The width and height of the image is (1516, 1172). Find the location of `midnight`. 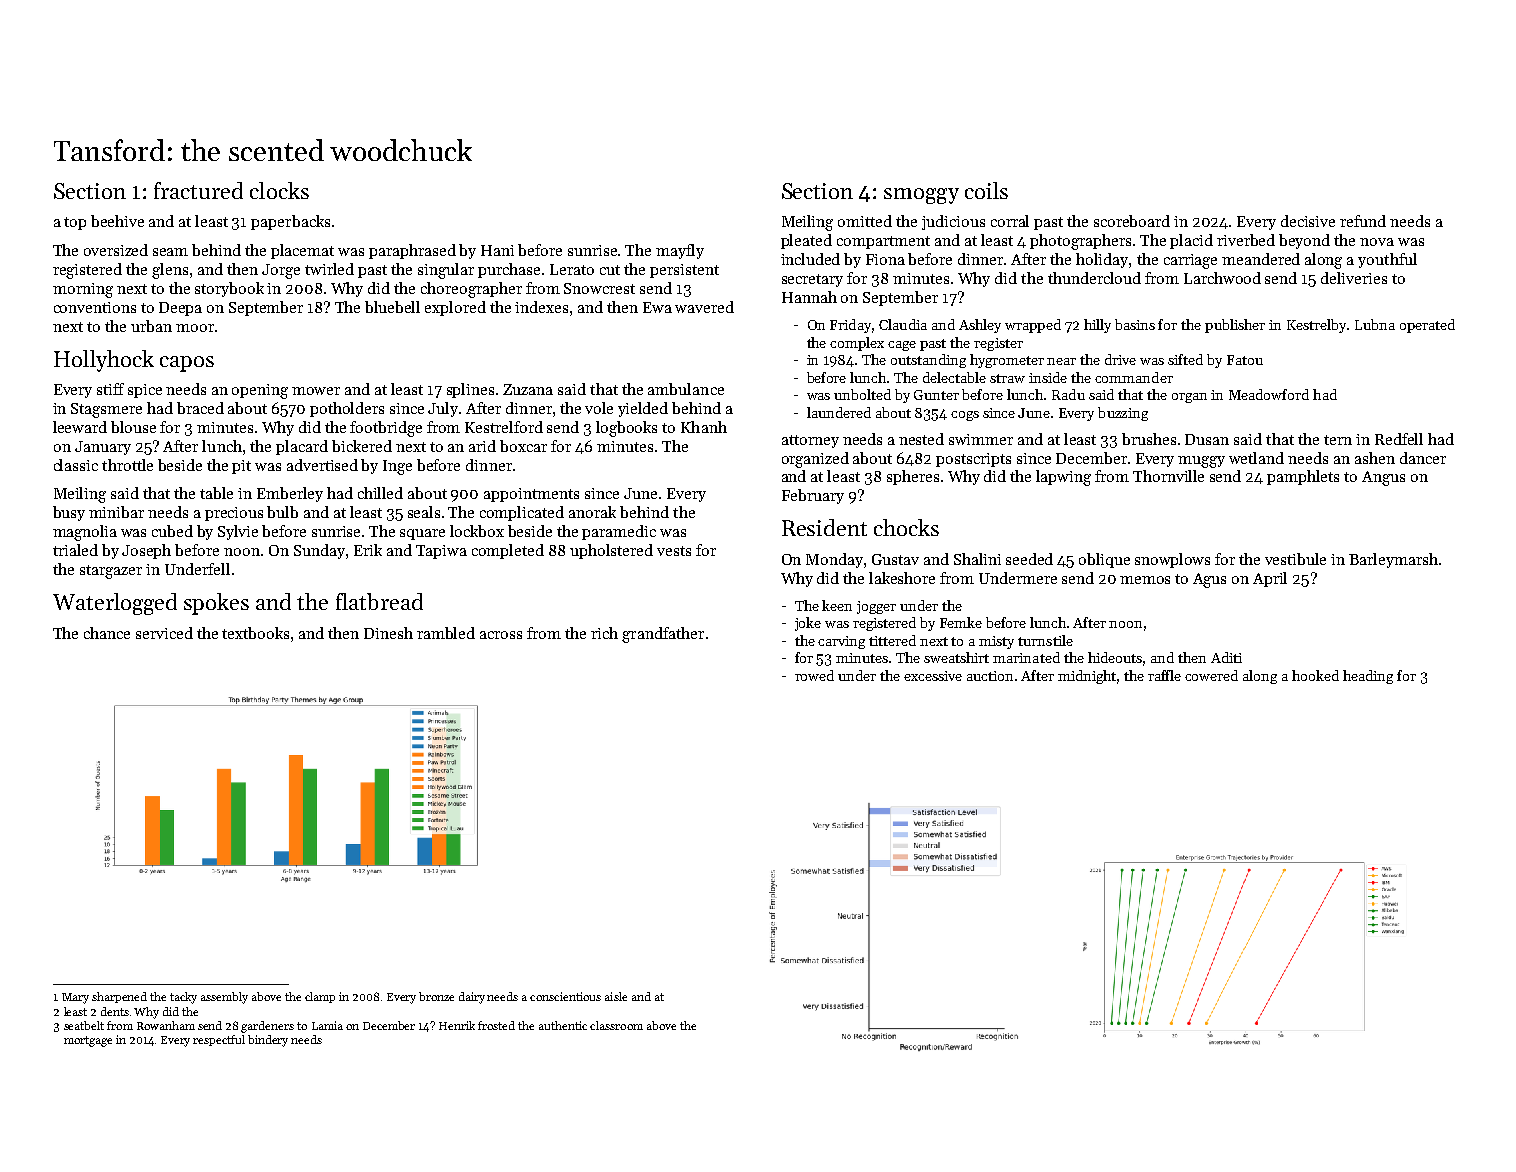

midnight is located at coordinates (1087, 677).
